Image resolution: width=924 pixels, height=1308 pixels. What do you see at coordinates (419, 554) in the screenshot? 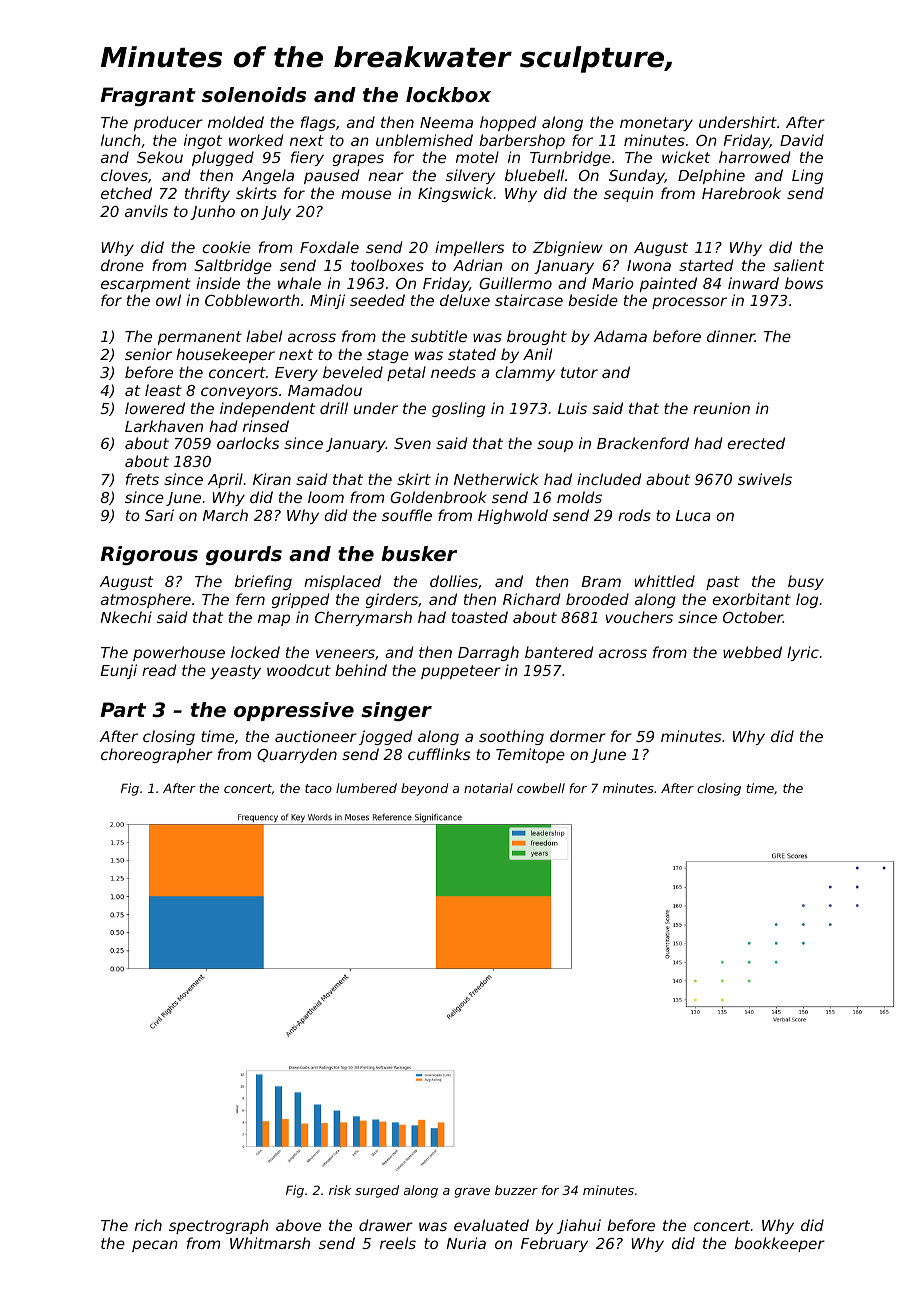
I see `busker` at bounding box center [419, 554].
